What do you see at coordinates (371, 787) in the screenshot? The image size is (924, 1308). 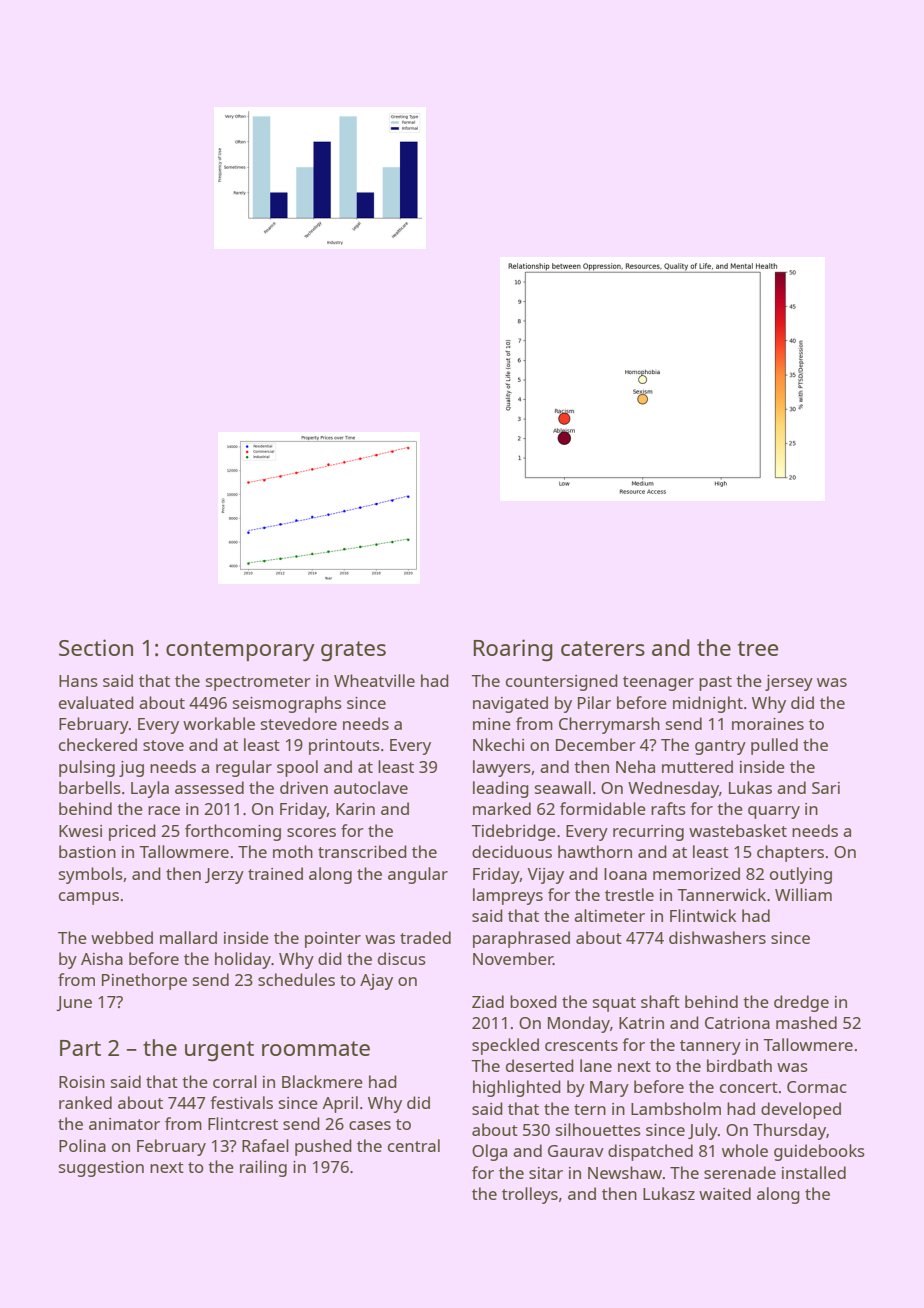 I see `autoclave` at bounding box center [371, 787].
